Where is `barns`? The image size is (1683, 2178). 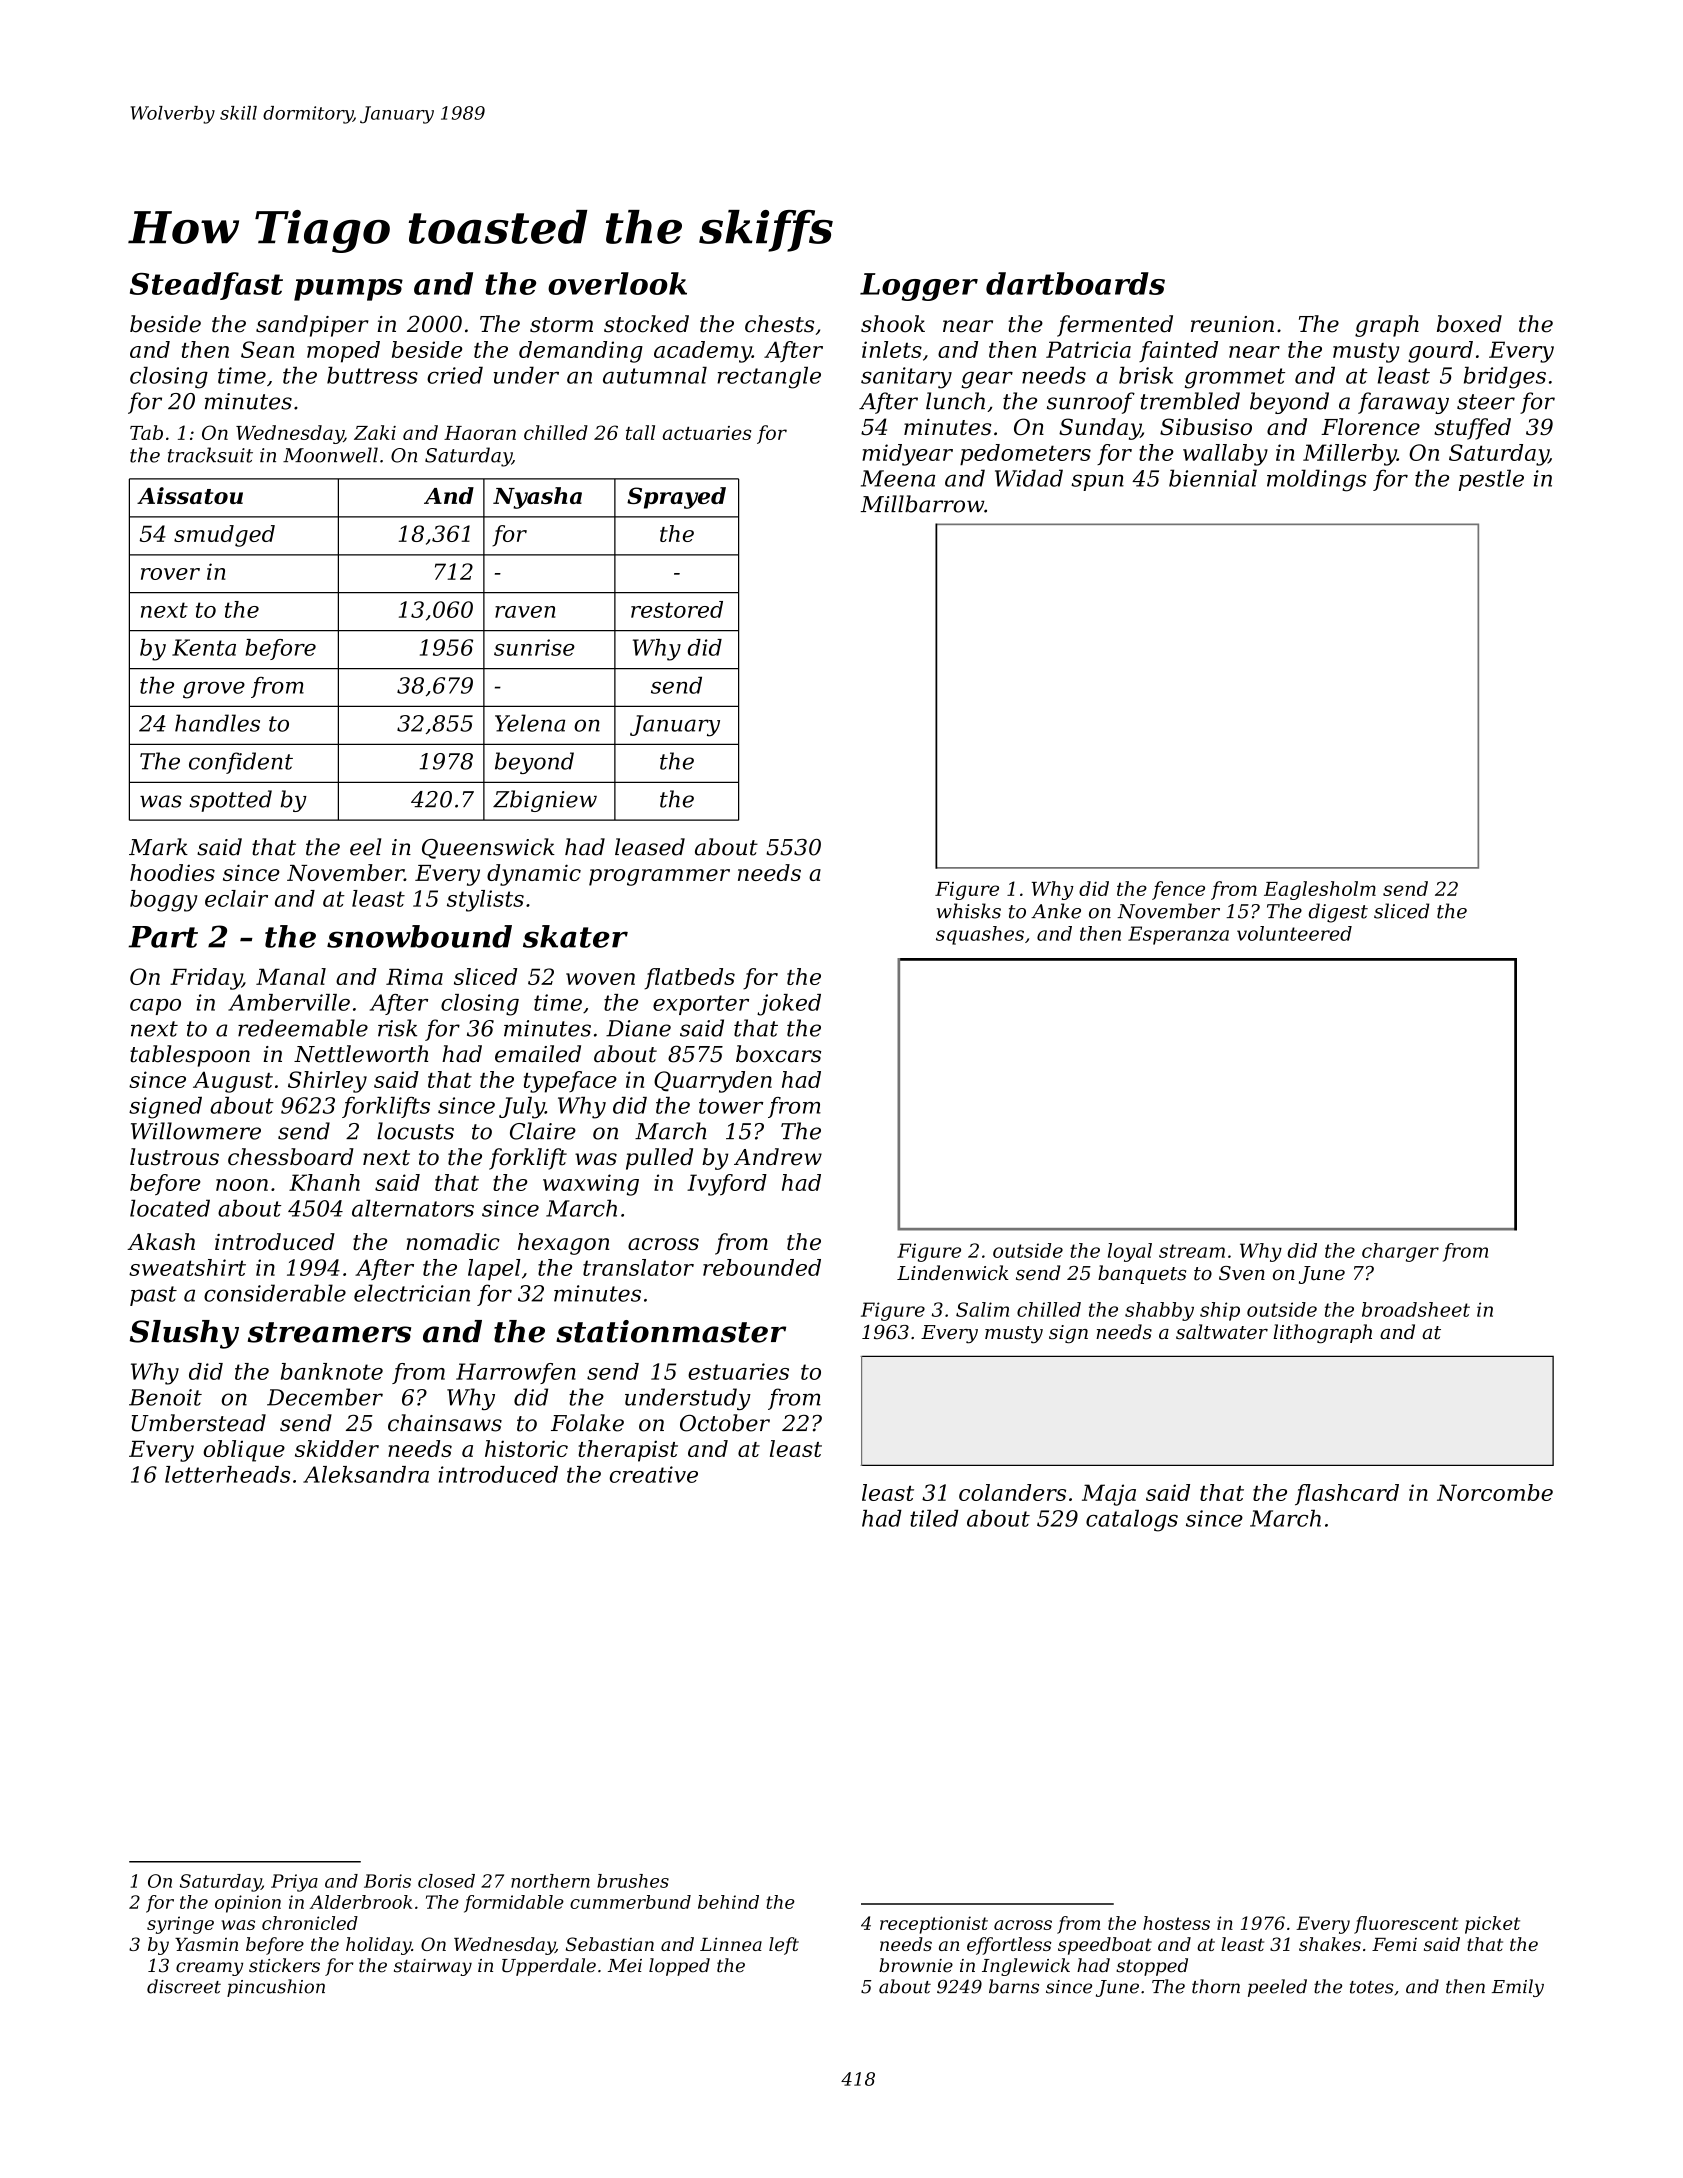 barns is located at coordinates (1014, 1986).
